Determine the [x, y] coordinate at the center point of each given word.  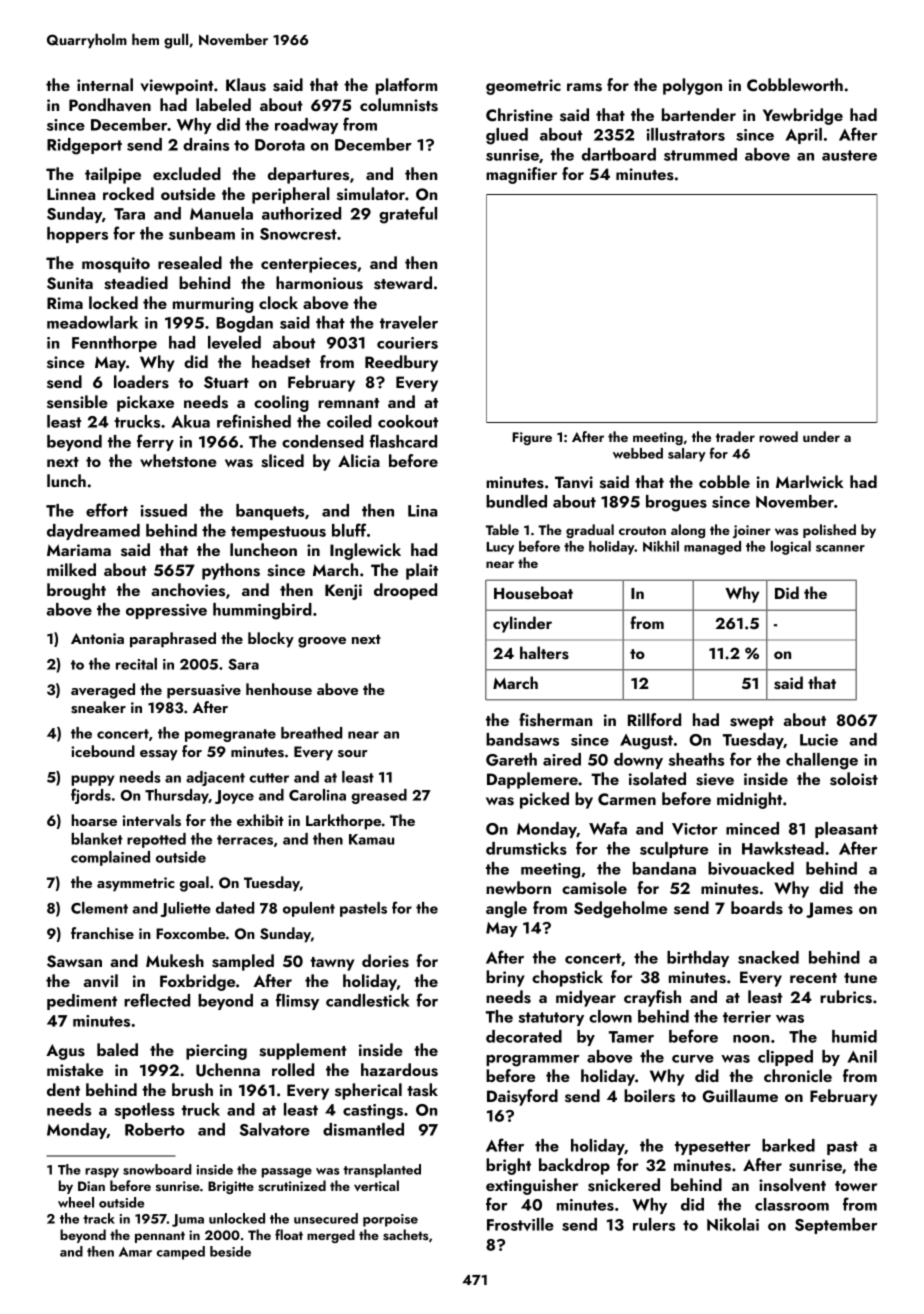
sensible [77, 402]
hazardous [399, 1070]
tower [856, 1186]
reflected [157, 1000]
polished [829, 531]
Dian [91, 1186]
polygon [692, 86]
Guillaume [740, 1096]
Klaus [246, 85]
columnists [399, 105]
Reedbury [401, 363]
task [422, 1090]
